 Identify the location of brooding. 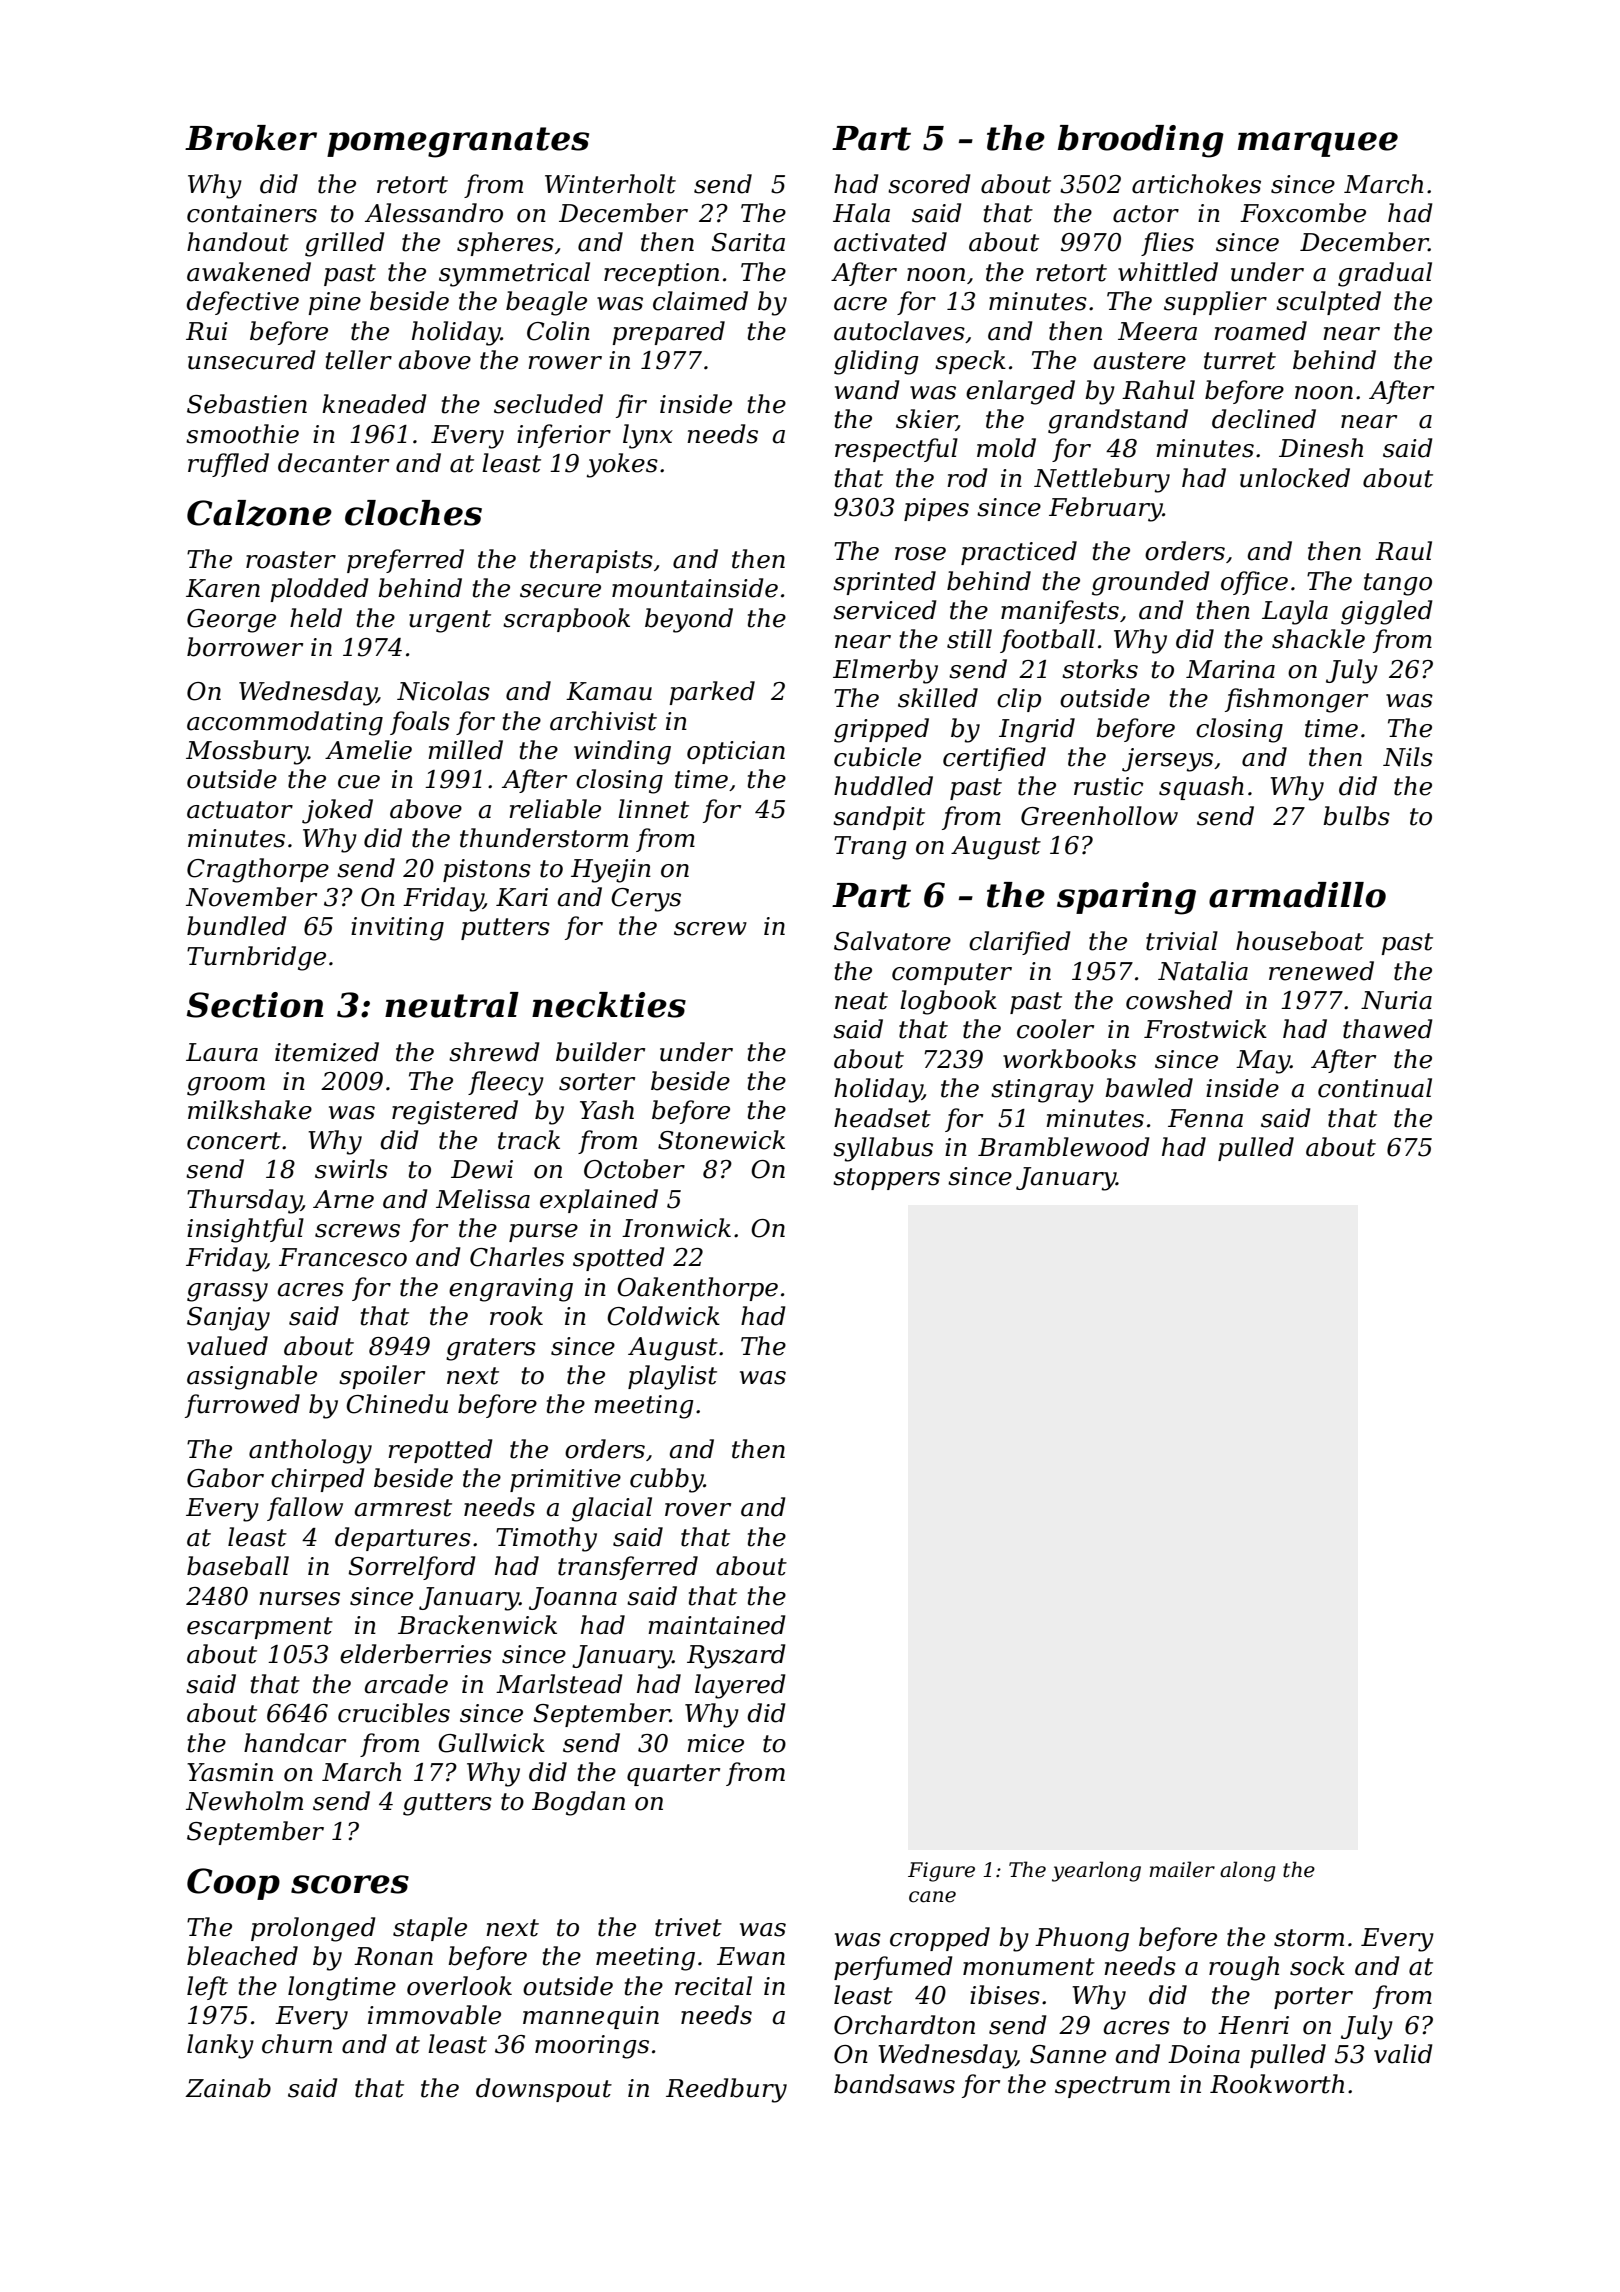
(1141, 141).
